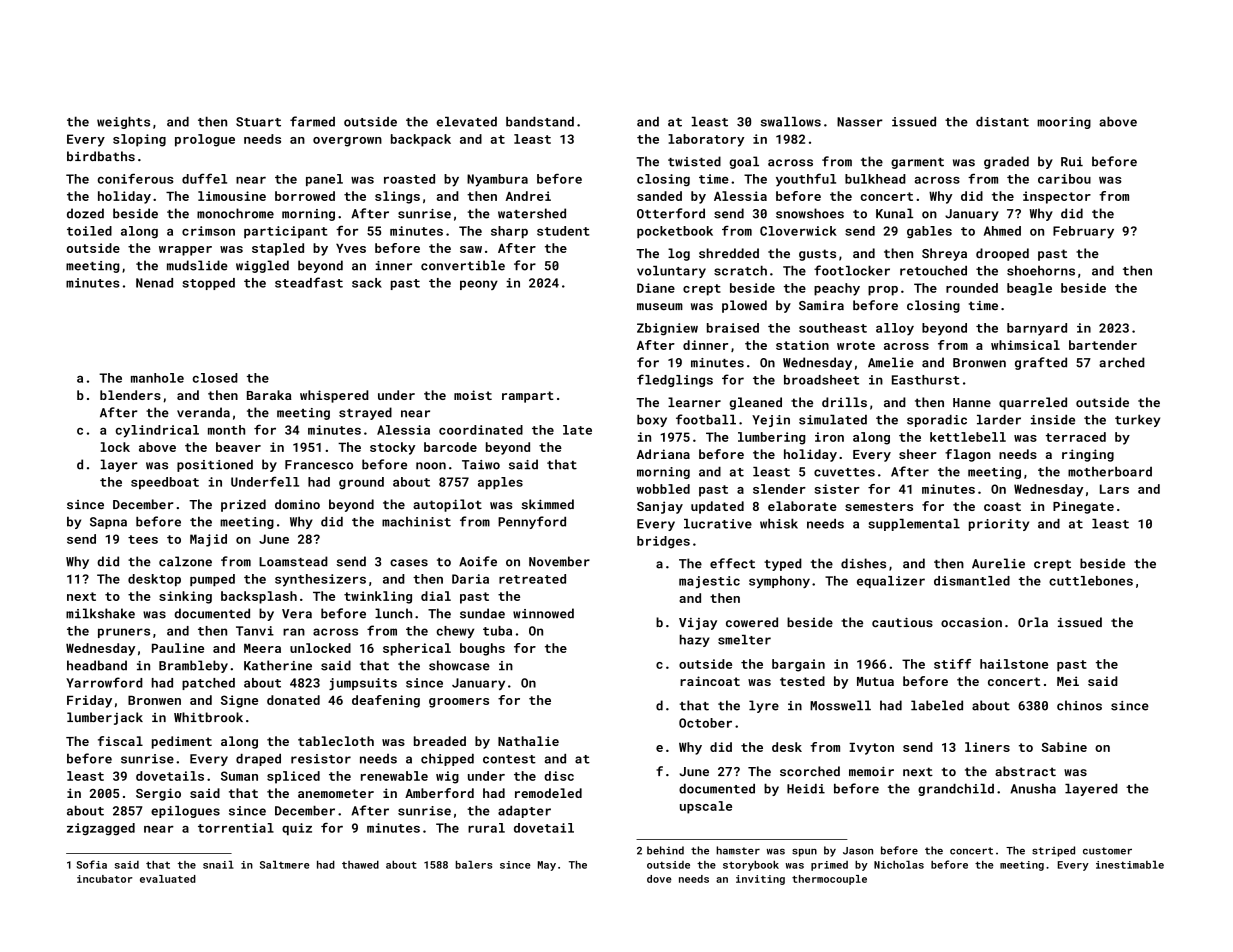 The width and height of the image is (1233, 952). Describe the element at coordinates (474, 864) in the image. I see `balers` at that location.
